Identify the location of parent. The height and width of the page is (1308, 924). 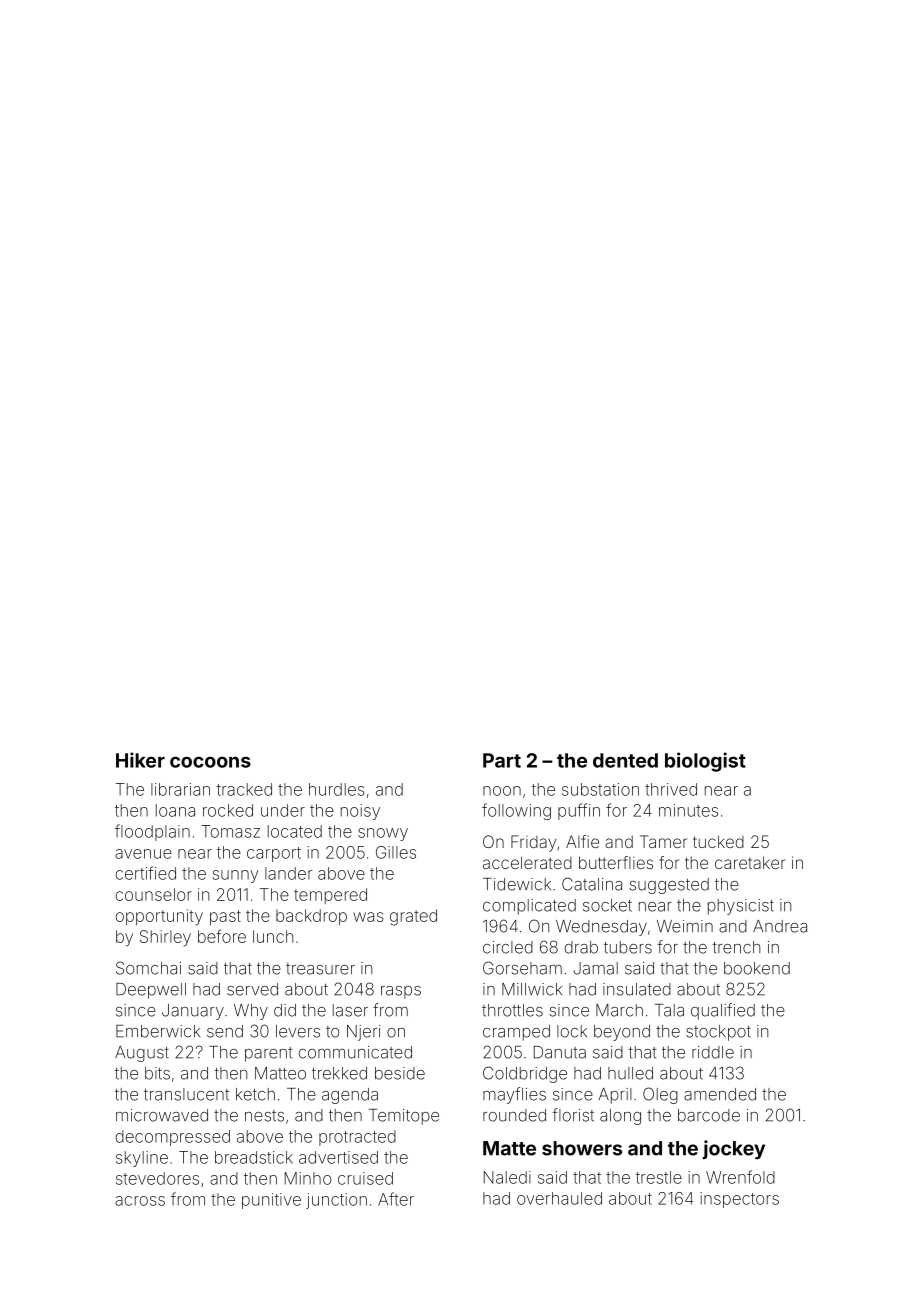
(269, 1054).
